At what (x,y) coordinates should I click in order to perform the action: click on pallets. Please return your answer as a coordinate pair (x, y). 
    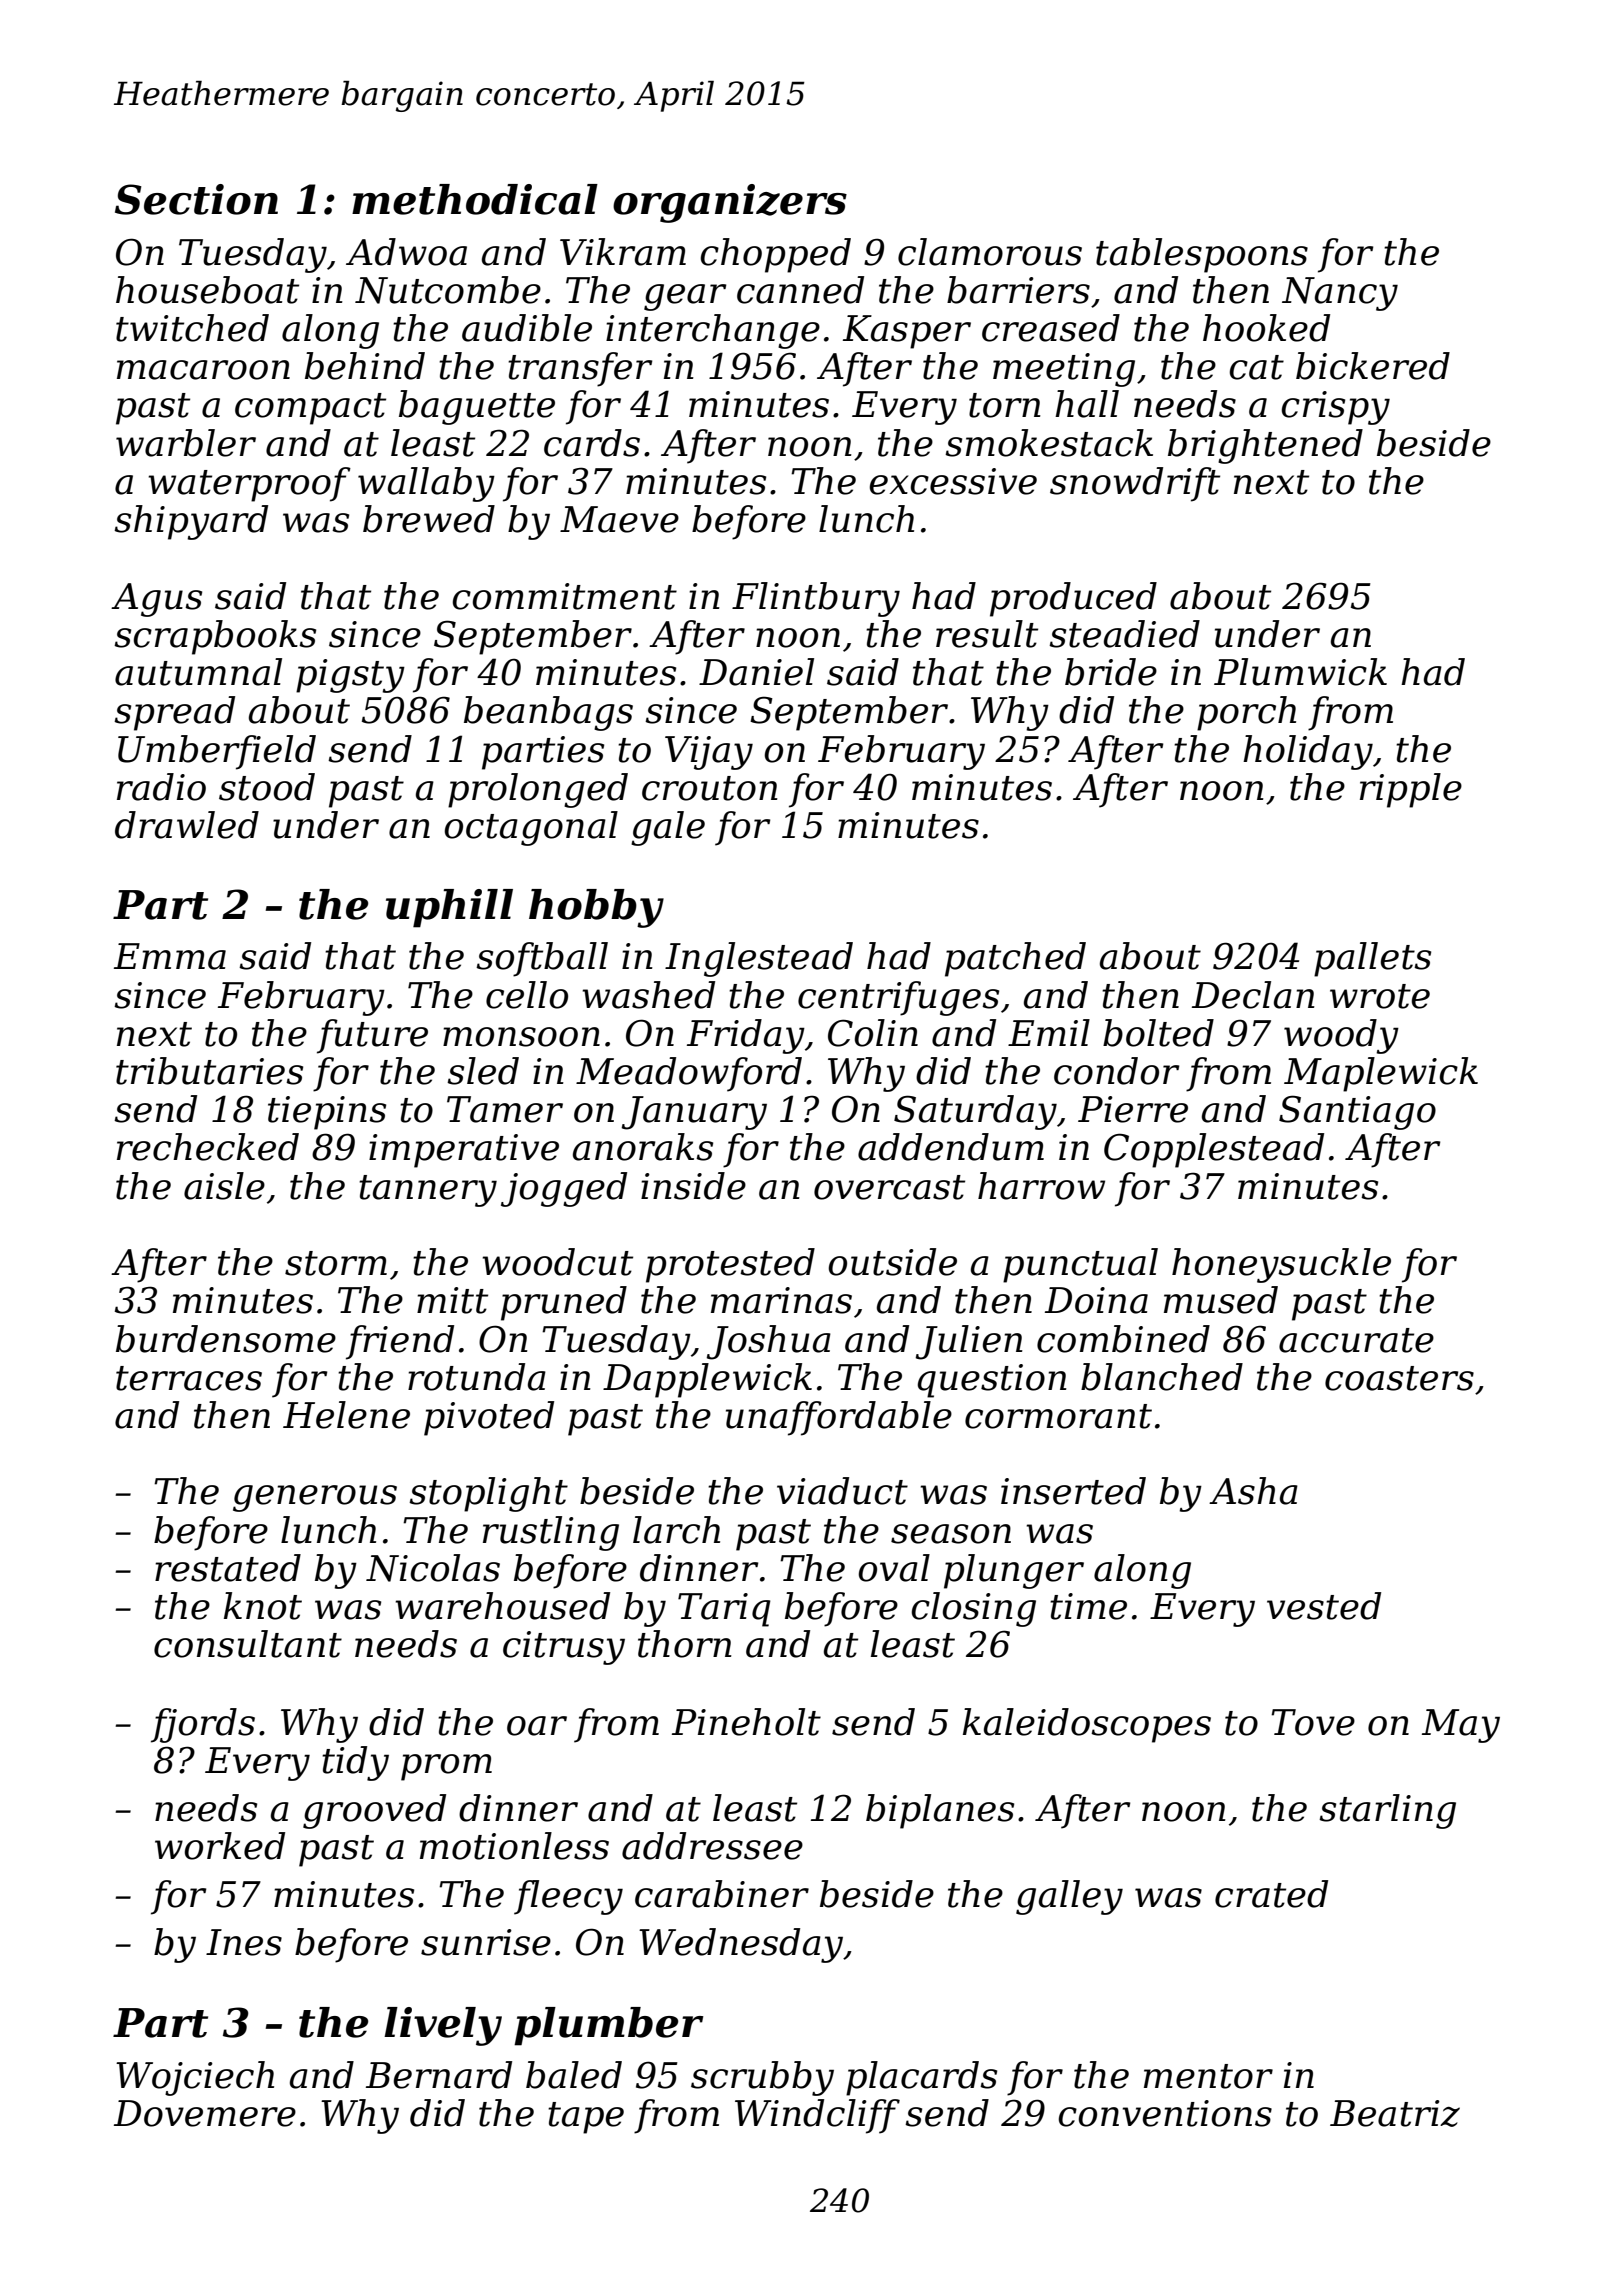
    Looking at the image, I should click on (1372, 959).
